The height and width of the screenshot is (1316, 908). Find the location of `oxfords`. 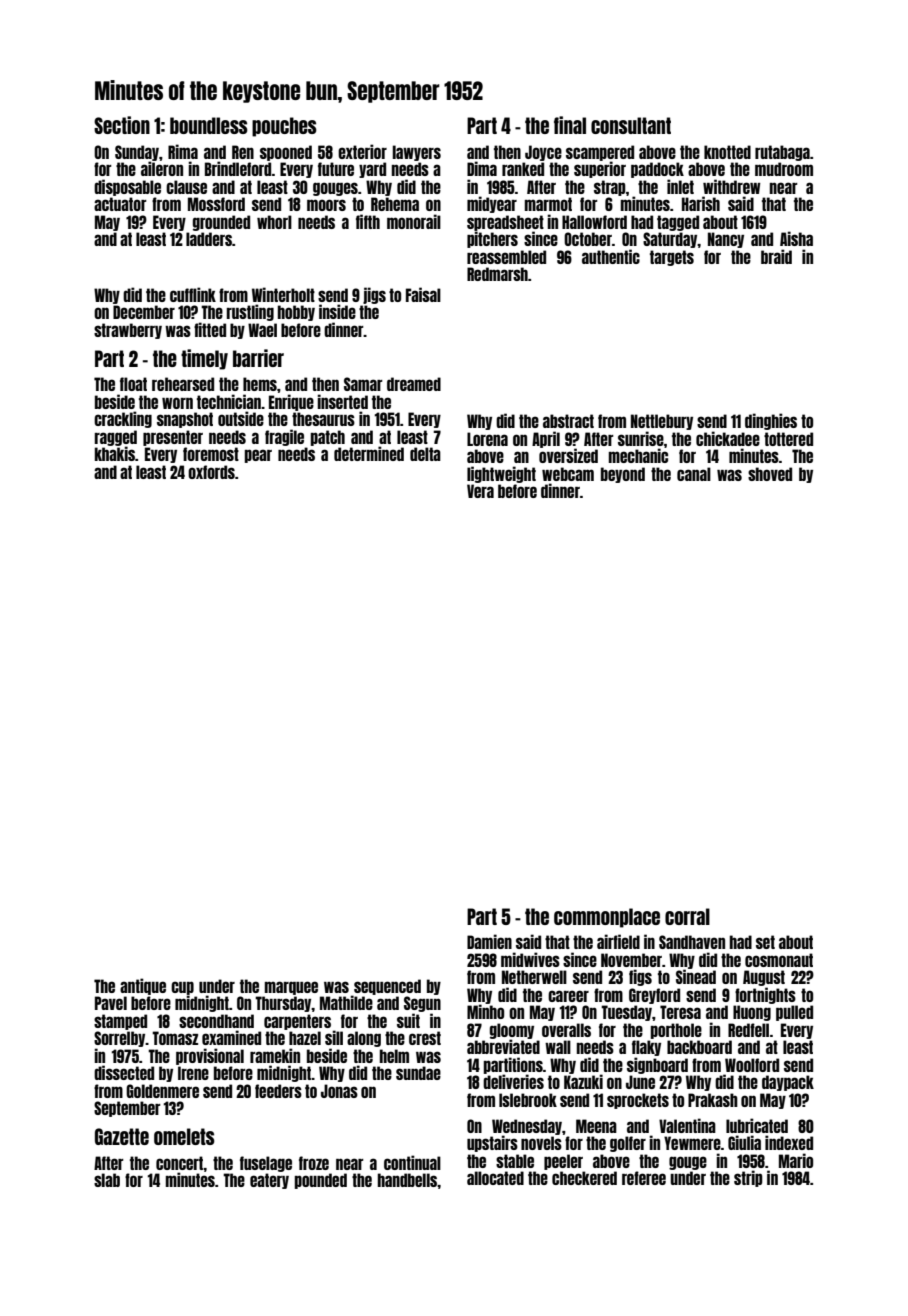

oxfords is located at coordinates (211, 472).
